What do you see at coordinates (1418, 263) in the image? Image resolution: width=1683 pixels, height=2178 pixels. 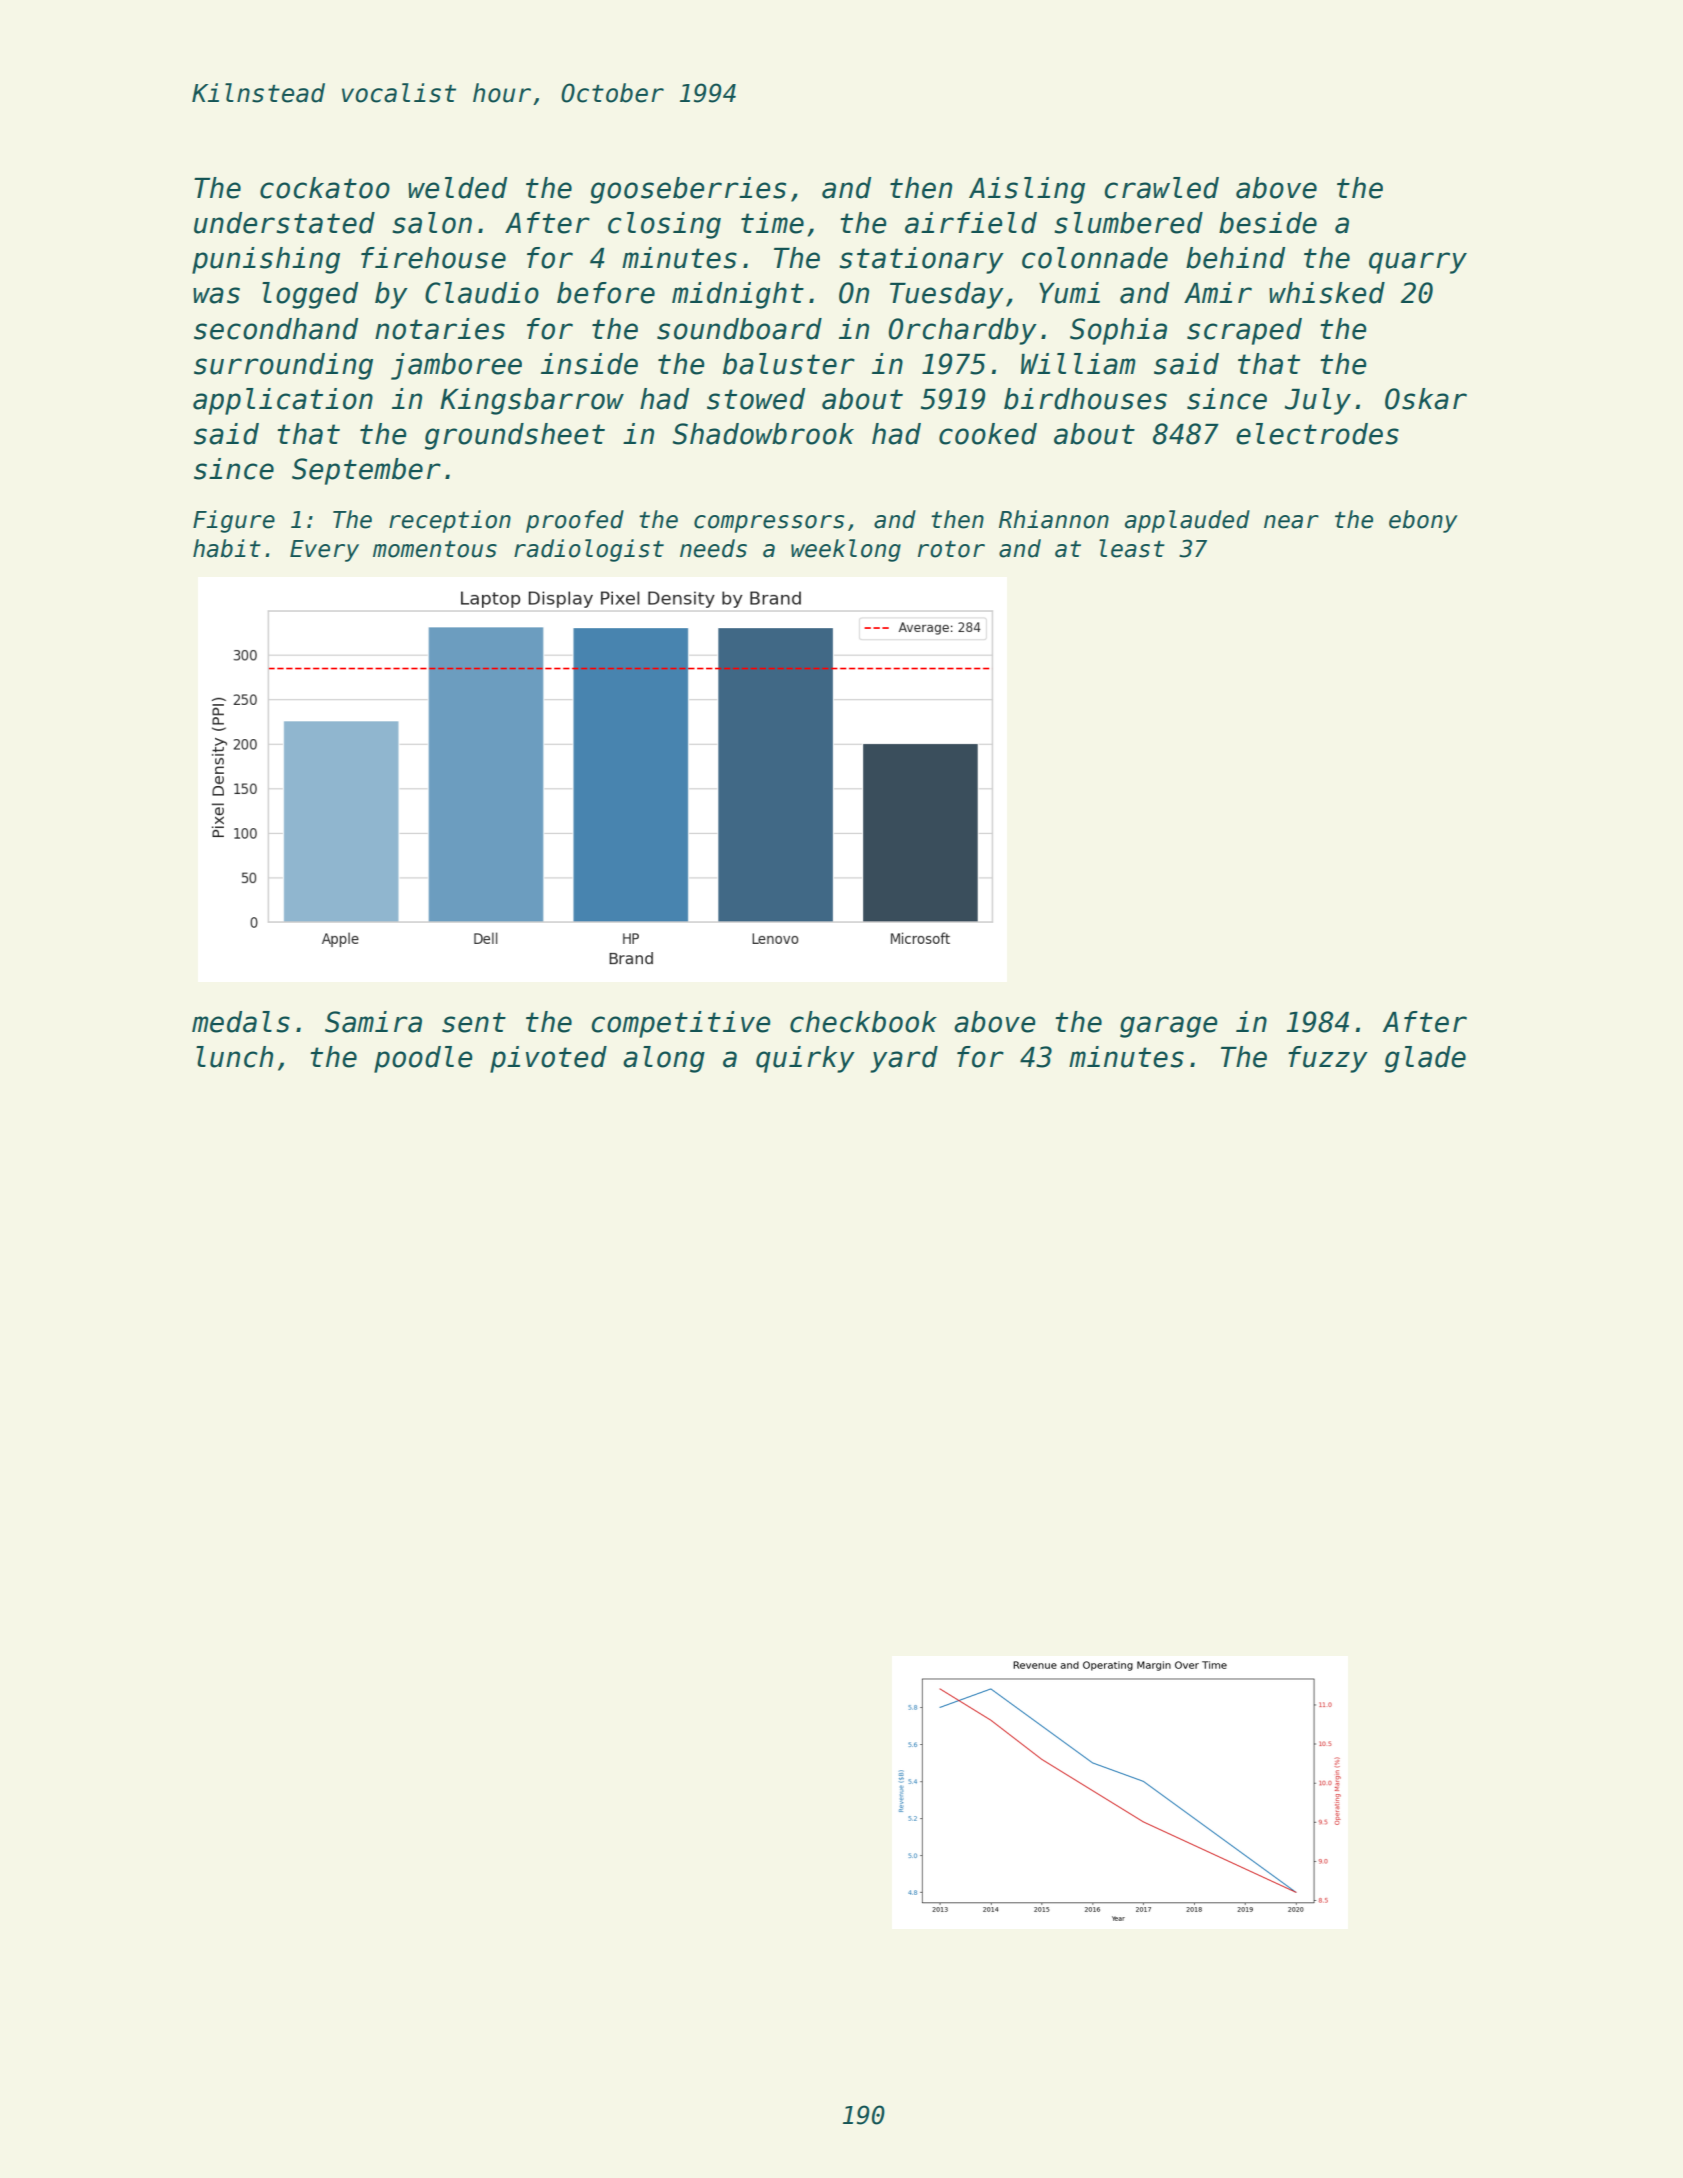 I see `quarry` at bounding box center [1418, 263].
